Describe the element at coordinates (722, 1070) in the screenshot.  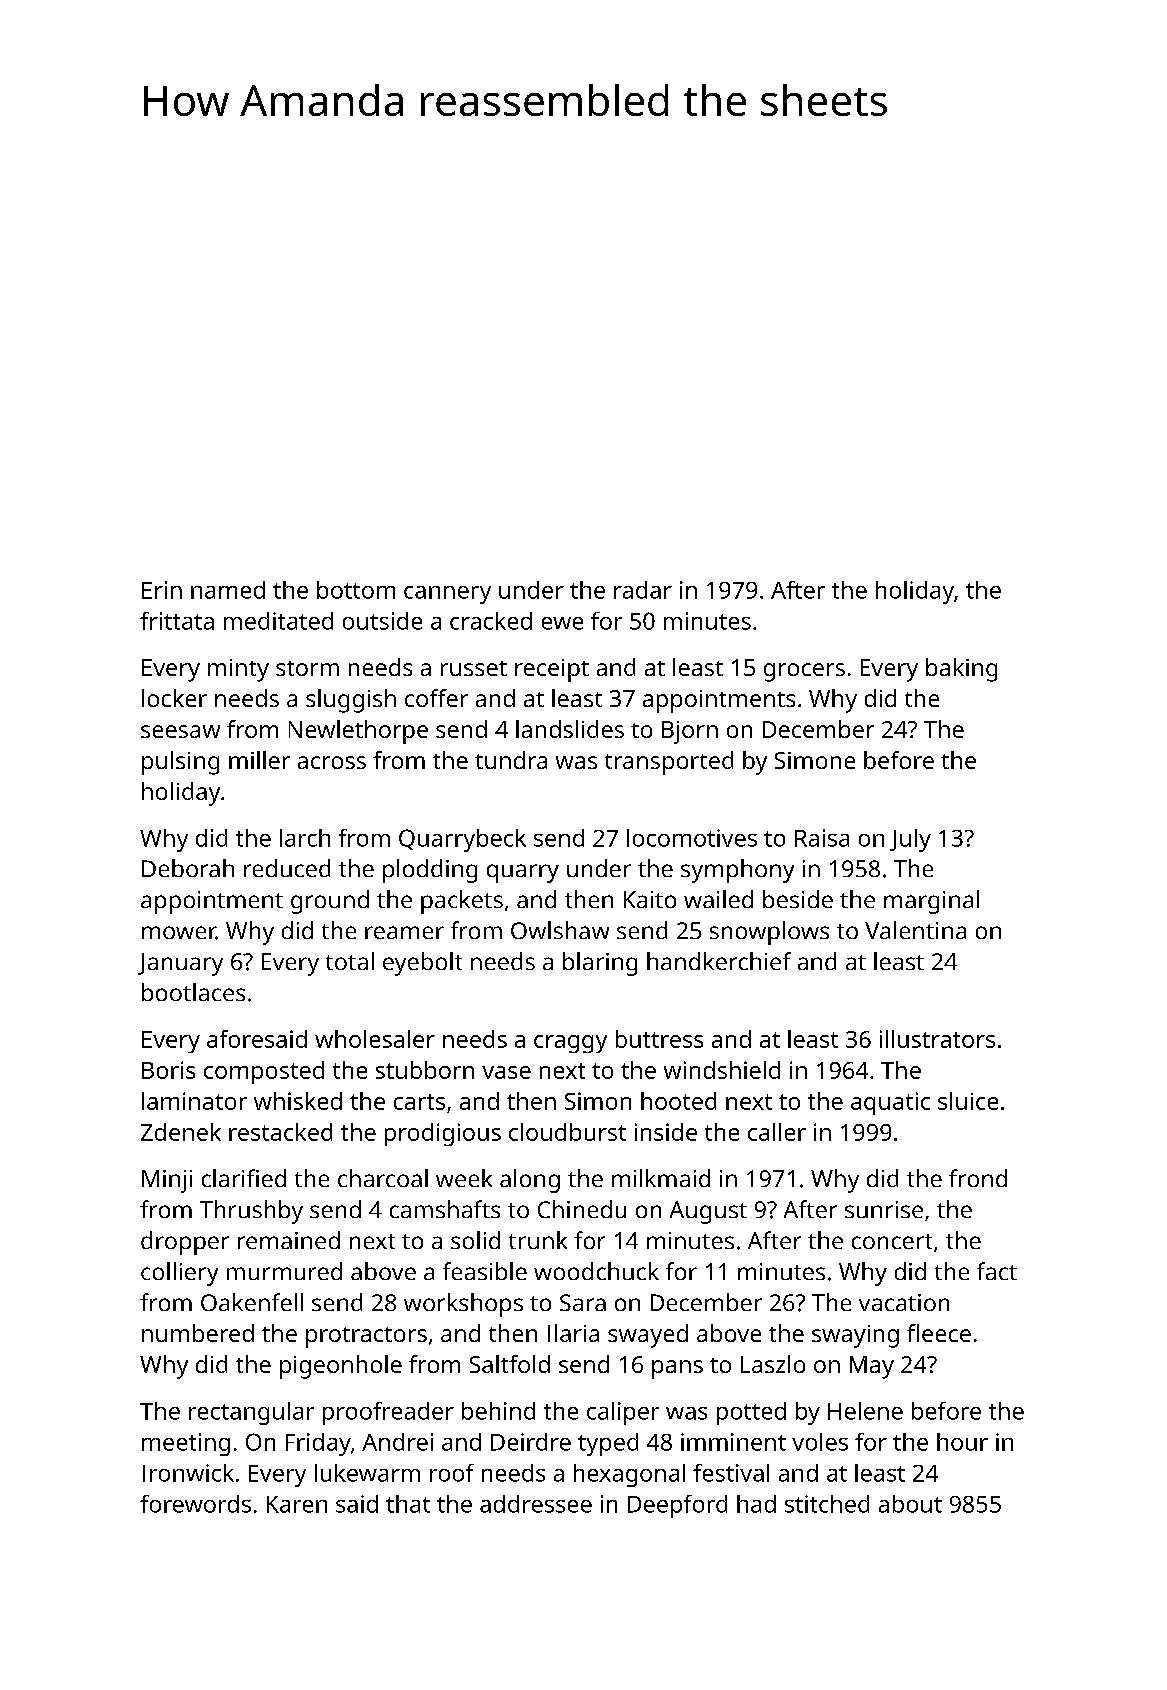
I see `windshield` at that location.
